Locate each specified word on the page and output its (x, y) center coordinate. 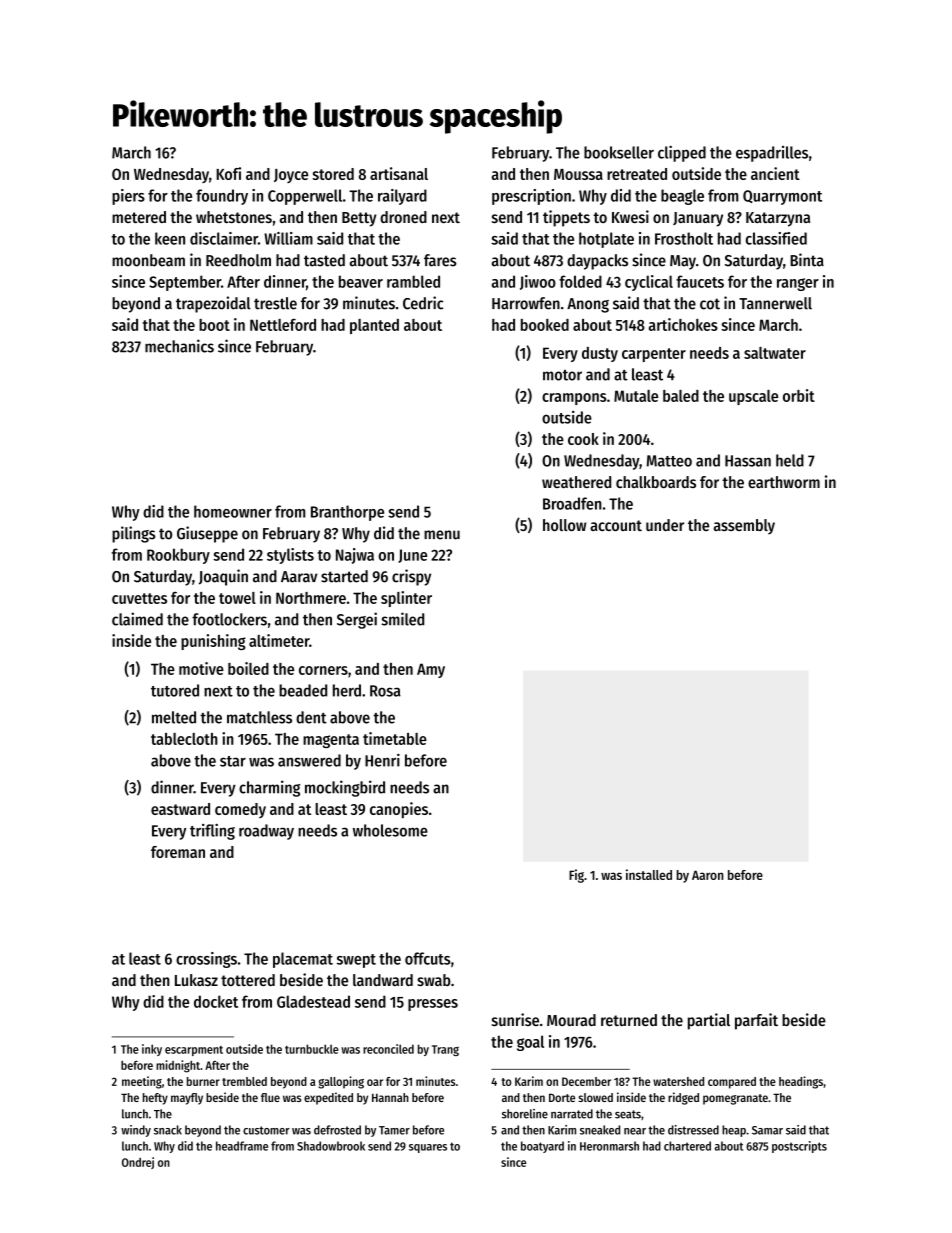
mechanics (179, 346)
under (665, 525)
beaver (361, 281)
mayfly (187, 1099)
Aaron (708, 875)
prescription (531, 197)
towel (237, 598)
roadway (266, 832)
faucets (700, 281)
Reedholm (238, 260)
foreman (178, 852)
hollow (564, 525)
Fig (576, 876)
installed (649, 874)
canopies (399, 810)
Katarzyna (778, 219)
